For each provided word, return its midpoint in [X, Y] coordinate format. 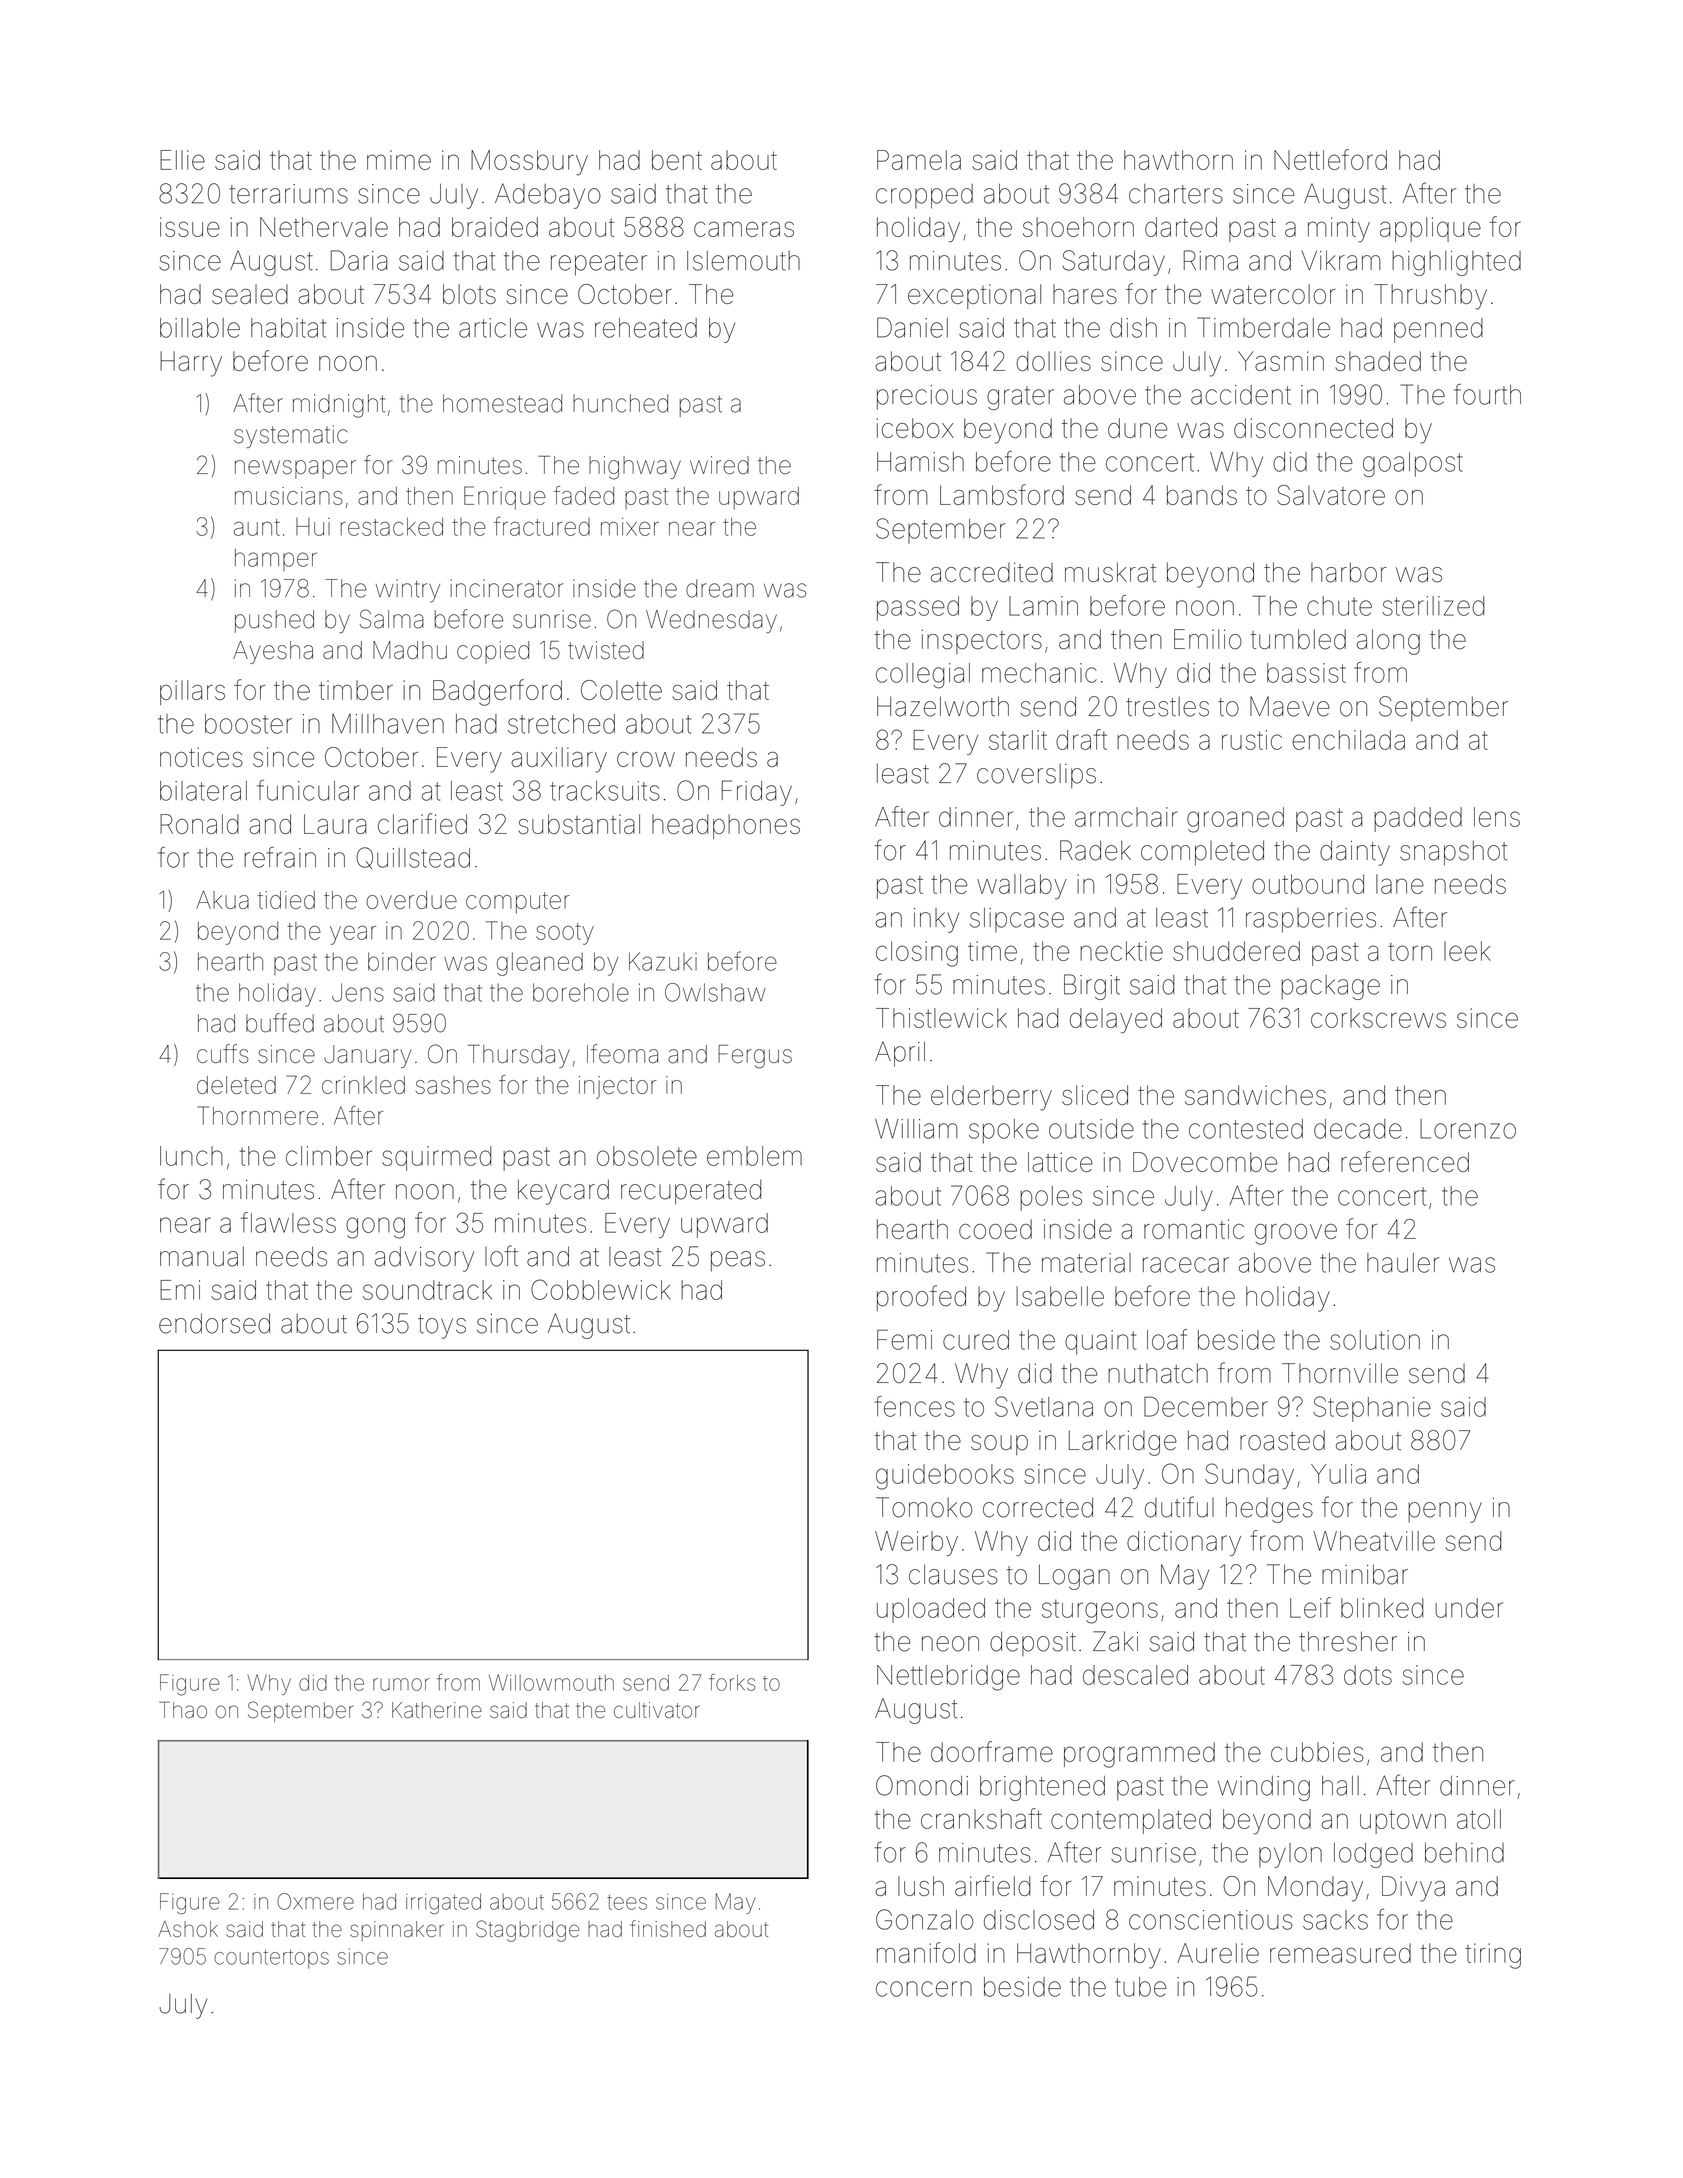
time [992, 951]
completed [1202, 853]
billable [200, 328]
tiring [1493, 1956]
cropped [924, 196]
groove [1296, 1234]
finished [668, 1928]
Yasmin [1281, 361]
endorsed [214, 1323]
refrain [280, 857]
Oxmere [315, 1901]
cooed [995, 1229]
